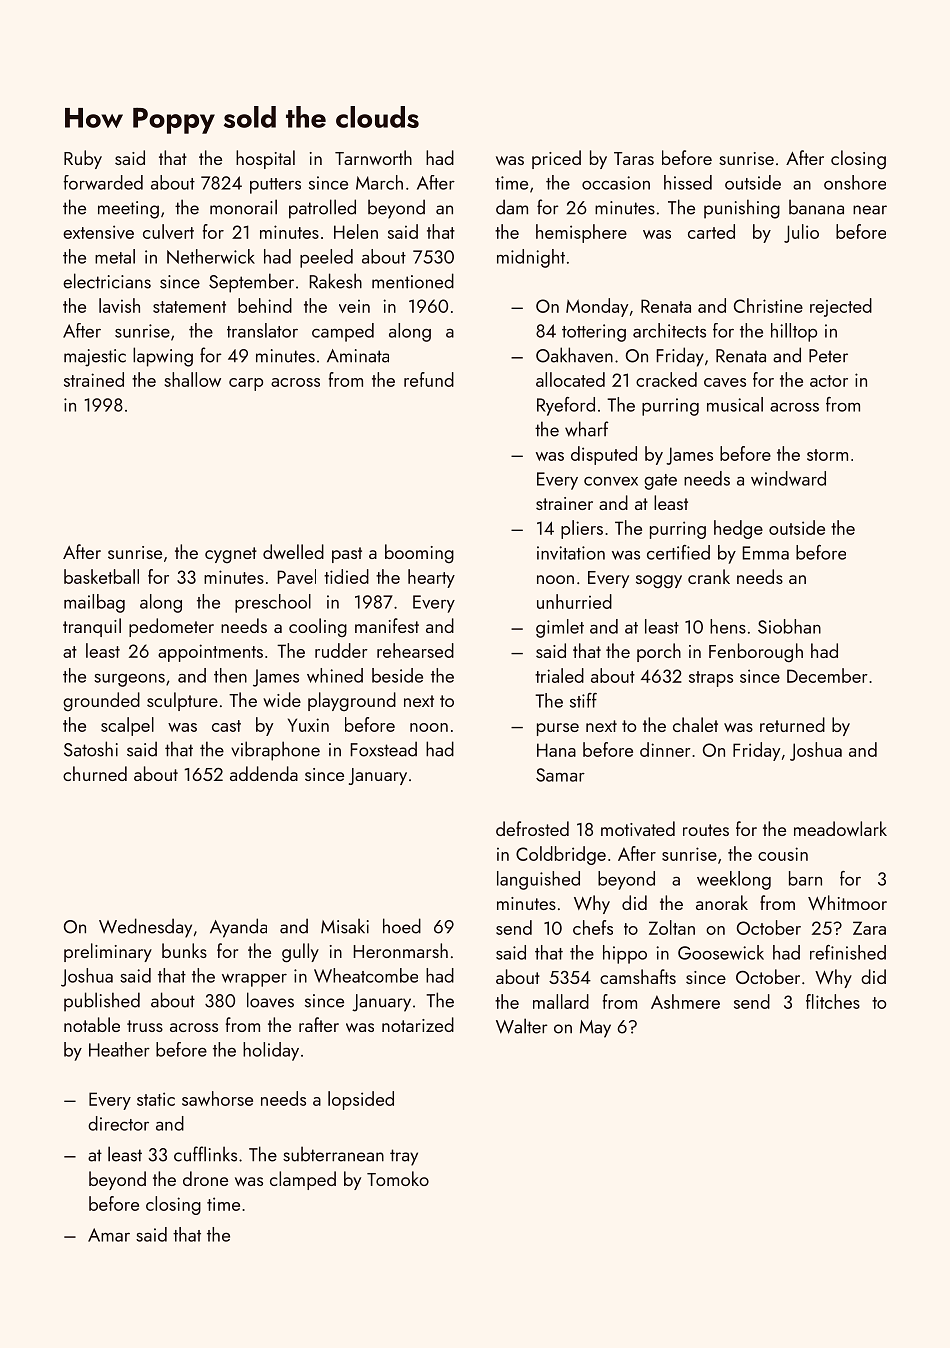 The image size is (950, 1348). What do you see at coordinates (847, 902) in the screenshot?
I see `Whitmoor` at bounding box center [847, 902].
